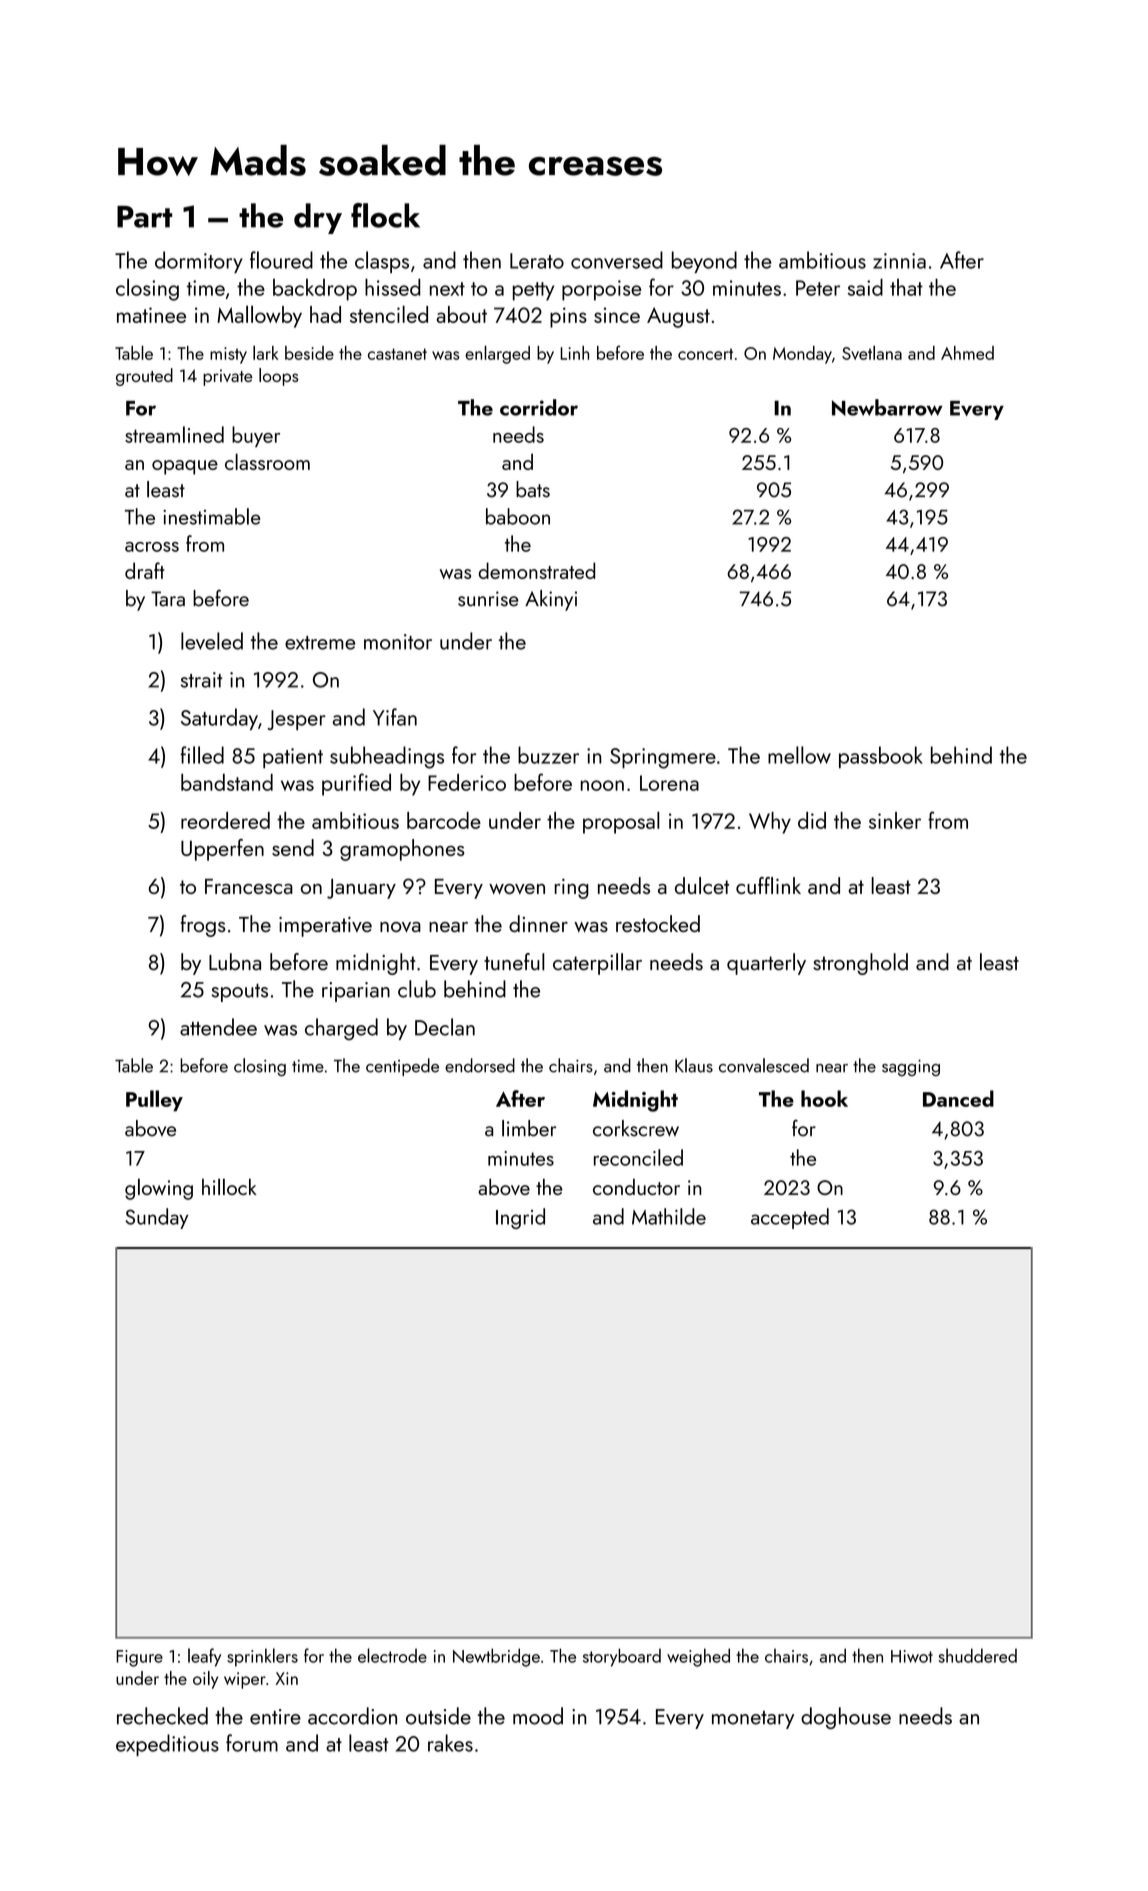  Describe the element at coordinates (753, 1720) in the image. I see `monetary` at that location.
